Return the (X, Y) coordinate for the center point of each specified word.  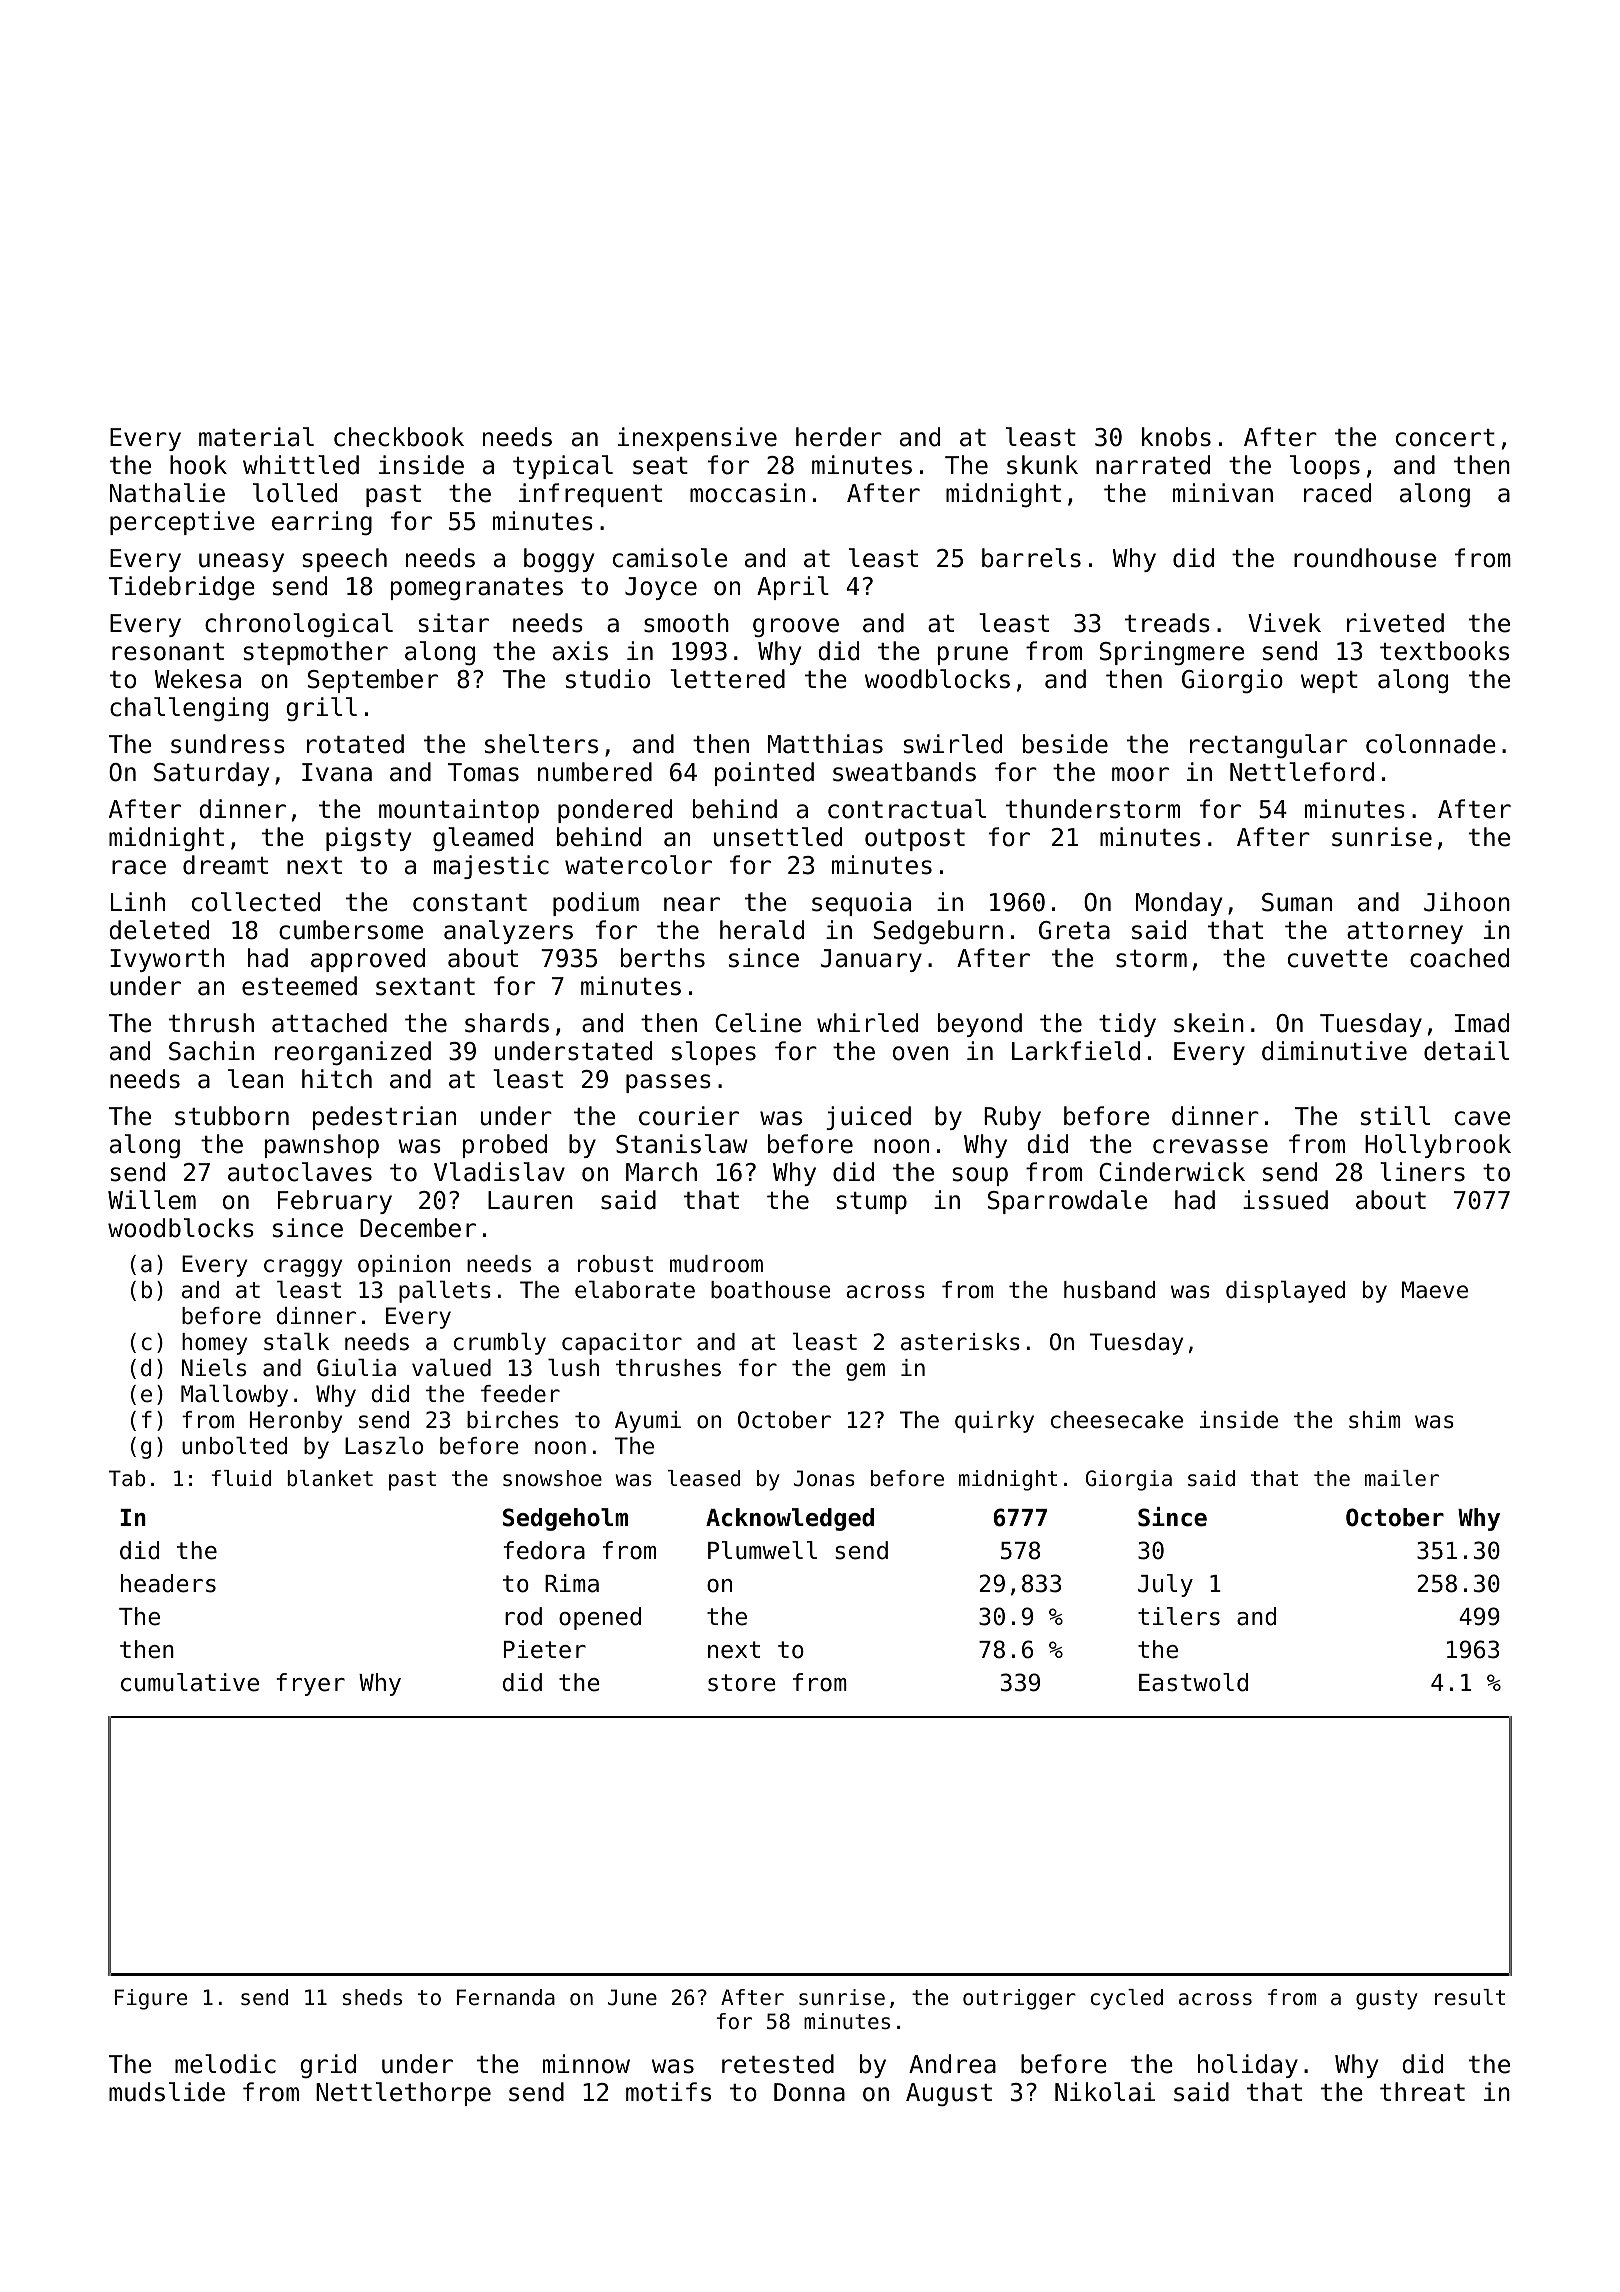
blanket (330, 1478)
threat (1422, 2092)
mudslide (167, 2092)
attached (329, 1023)
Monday (1179, 904)
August (949, 2094)
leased (704, 1478)
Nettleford (1302, 772)
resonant (168, 652)
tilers (1179, 1616)
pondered (615, 811)
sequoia (861, 904)
